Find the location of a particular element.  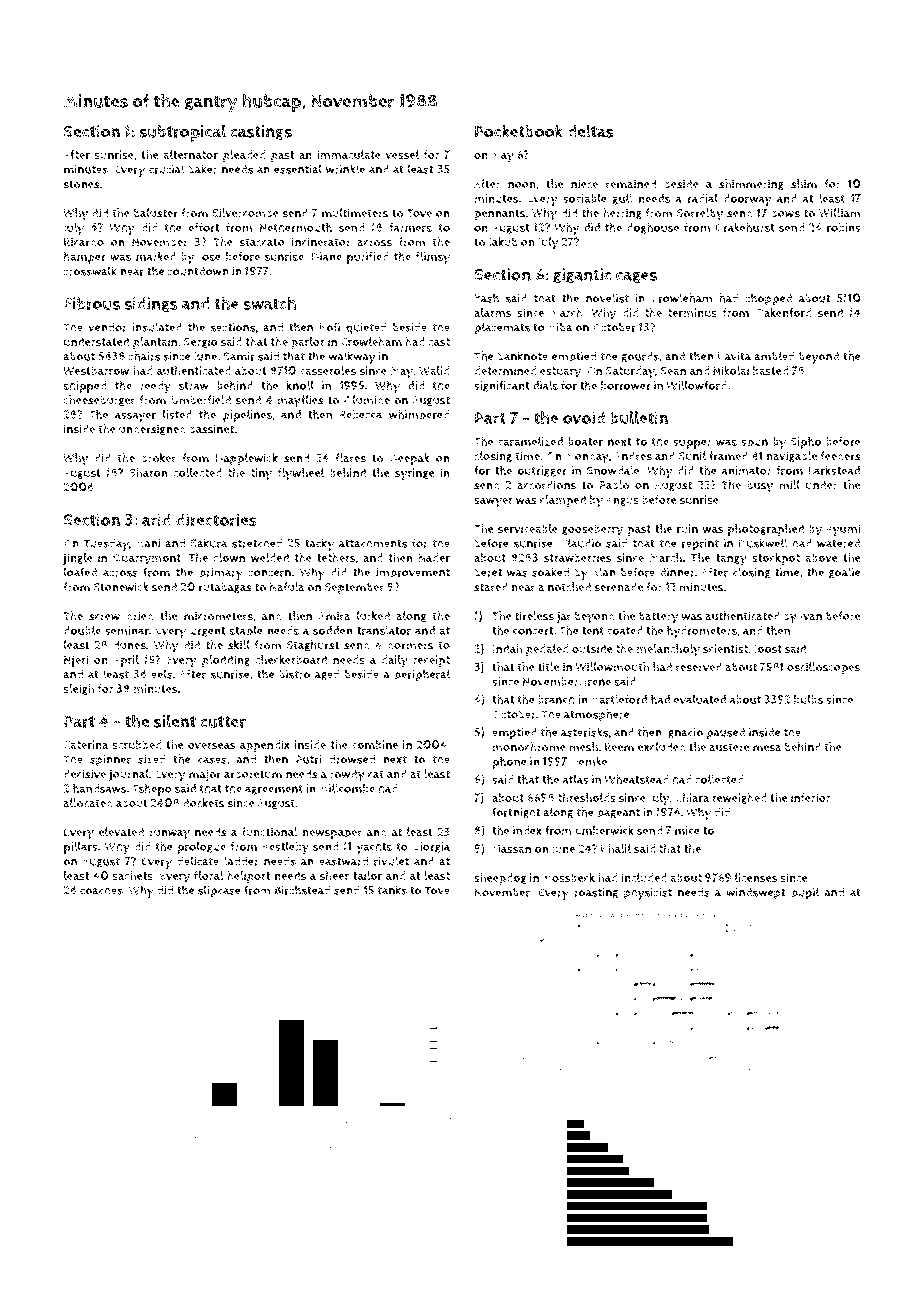

coaches is located at coordinates (101, 890).
